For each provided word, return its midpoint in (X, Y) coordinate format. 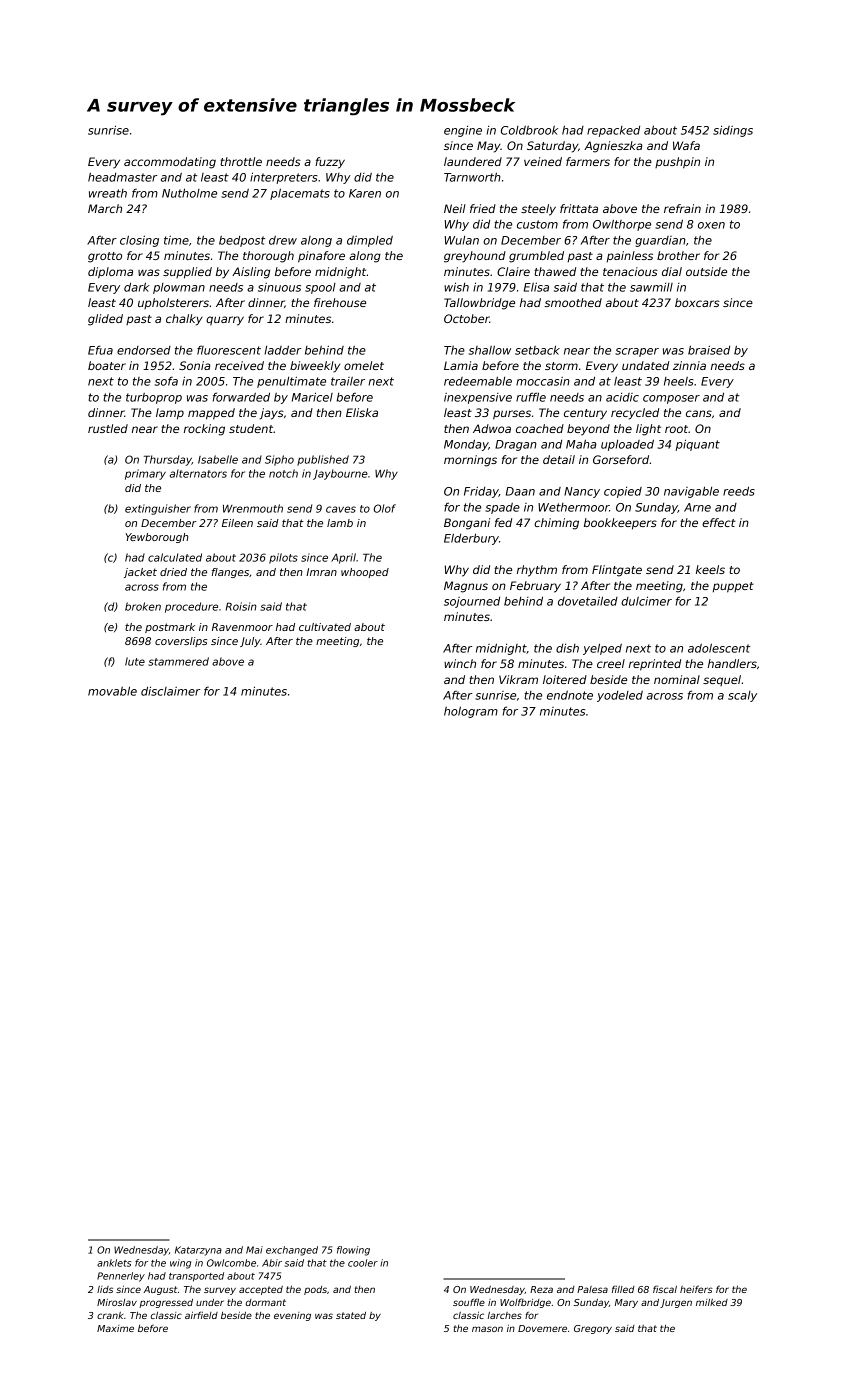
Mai (254, 1250)
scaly (742, 696)
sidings (733, 131)
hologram (471, 712)
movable (112, 691)
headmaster (122, 177)
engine (463, 131)
